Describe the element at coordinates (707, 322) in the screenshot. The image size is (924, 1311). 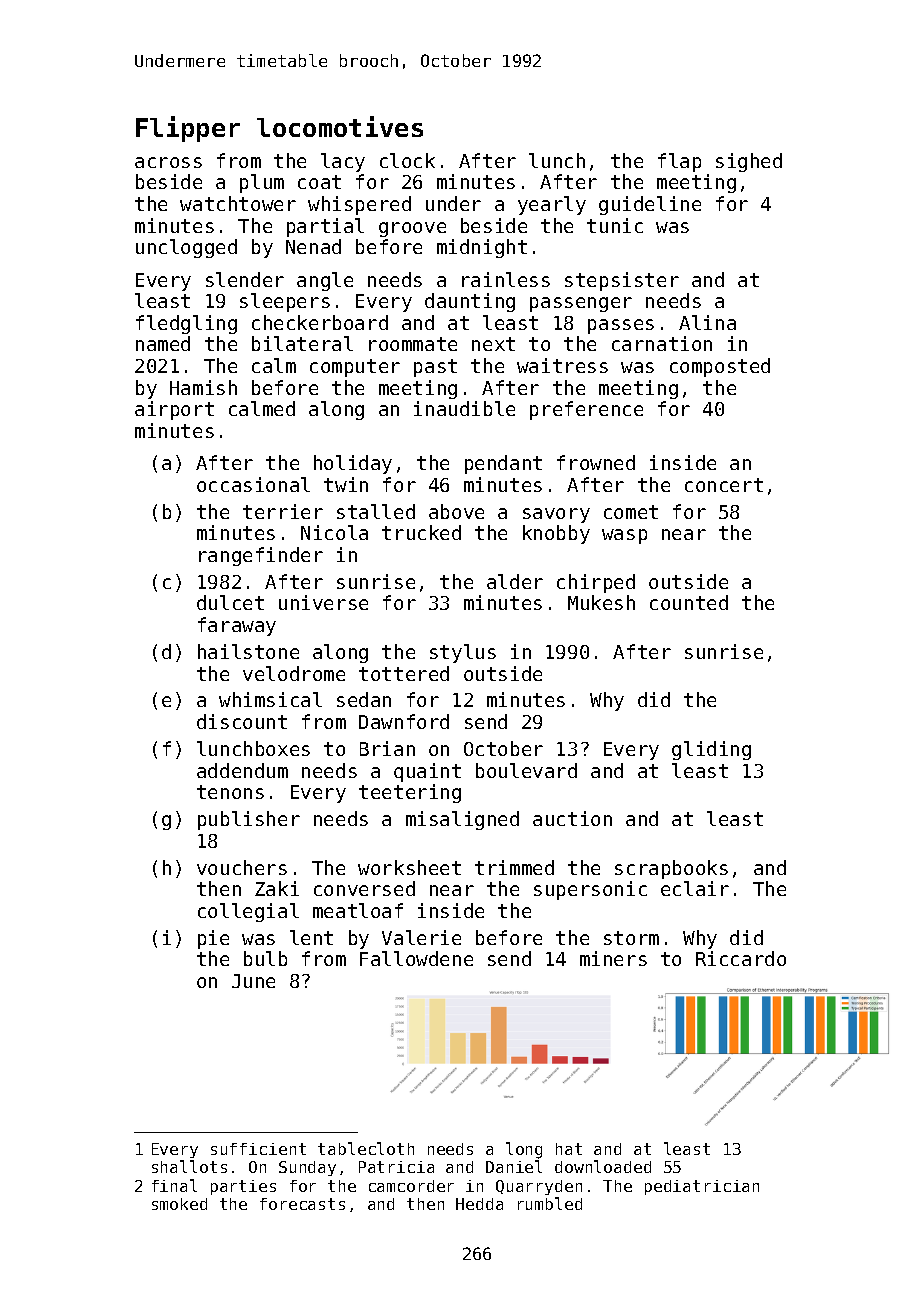
I see `Alina` at that location.
